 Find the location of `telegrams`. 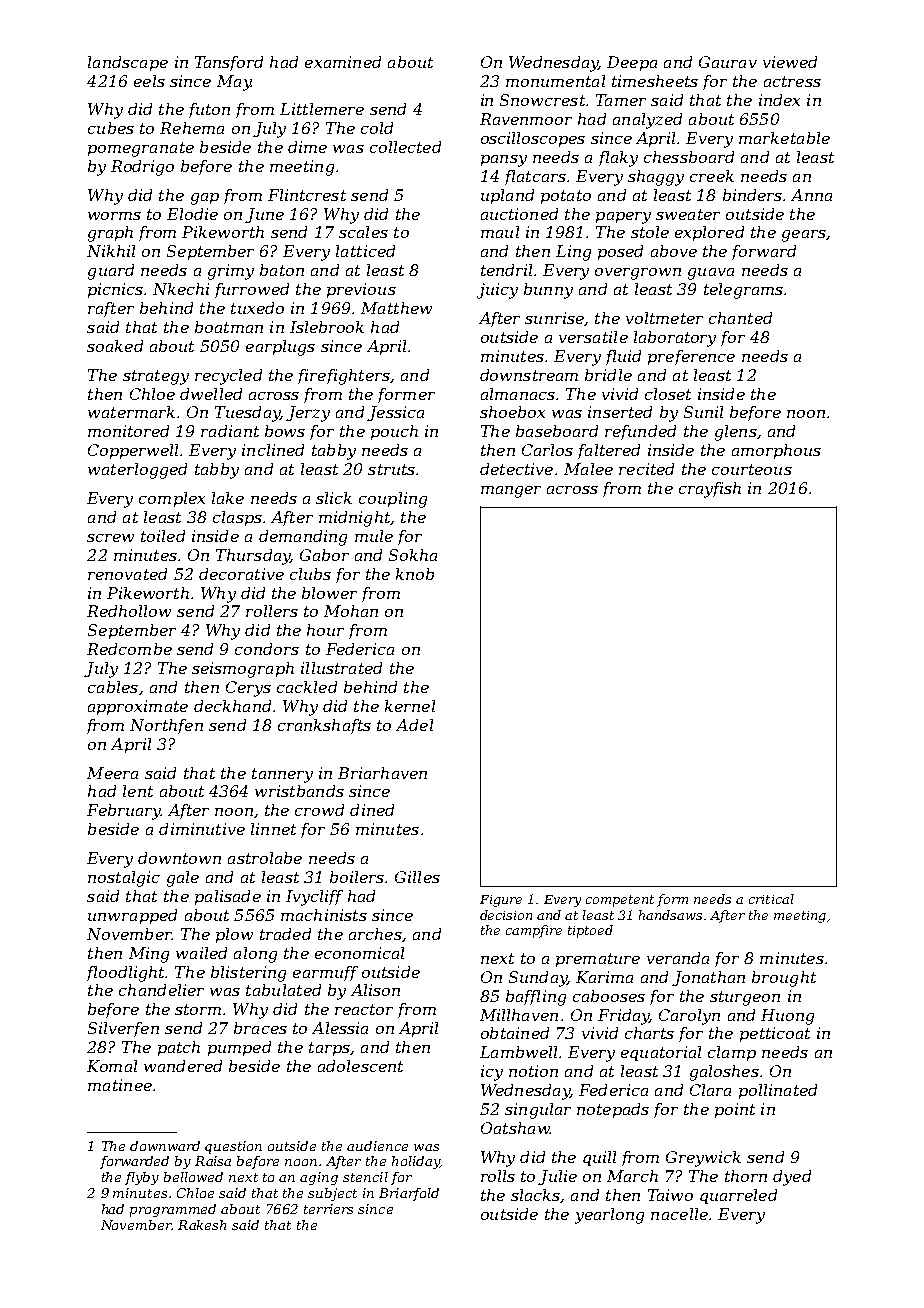

telegrams is located at coordinates (743, 291).
